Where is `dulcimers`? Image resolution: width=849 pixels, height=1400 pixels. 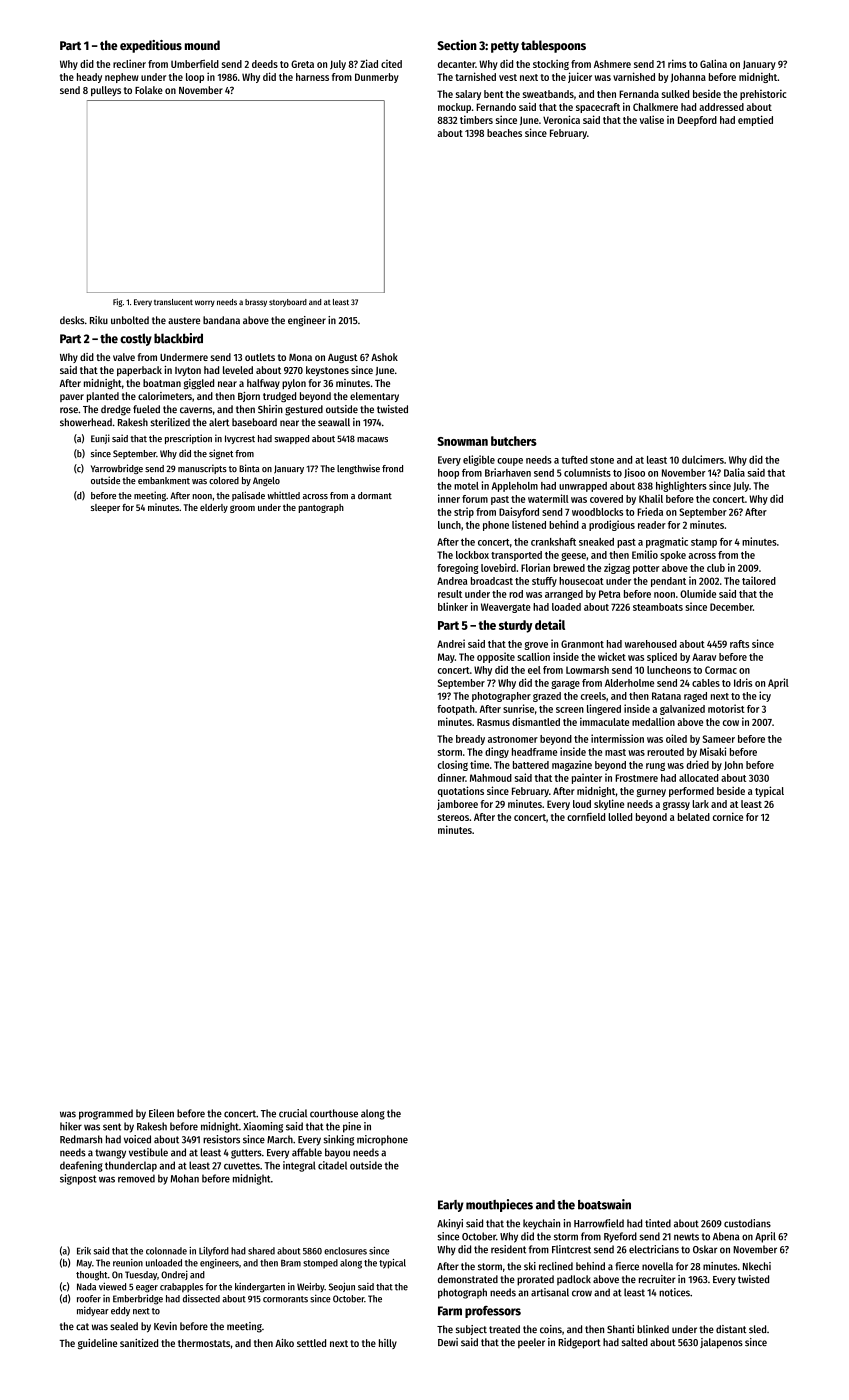
dulcimers is located at coordinates (703, 459).
